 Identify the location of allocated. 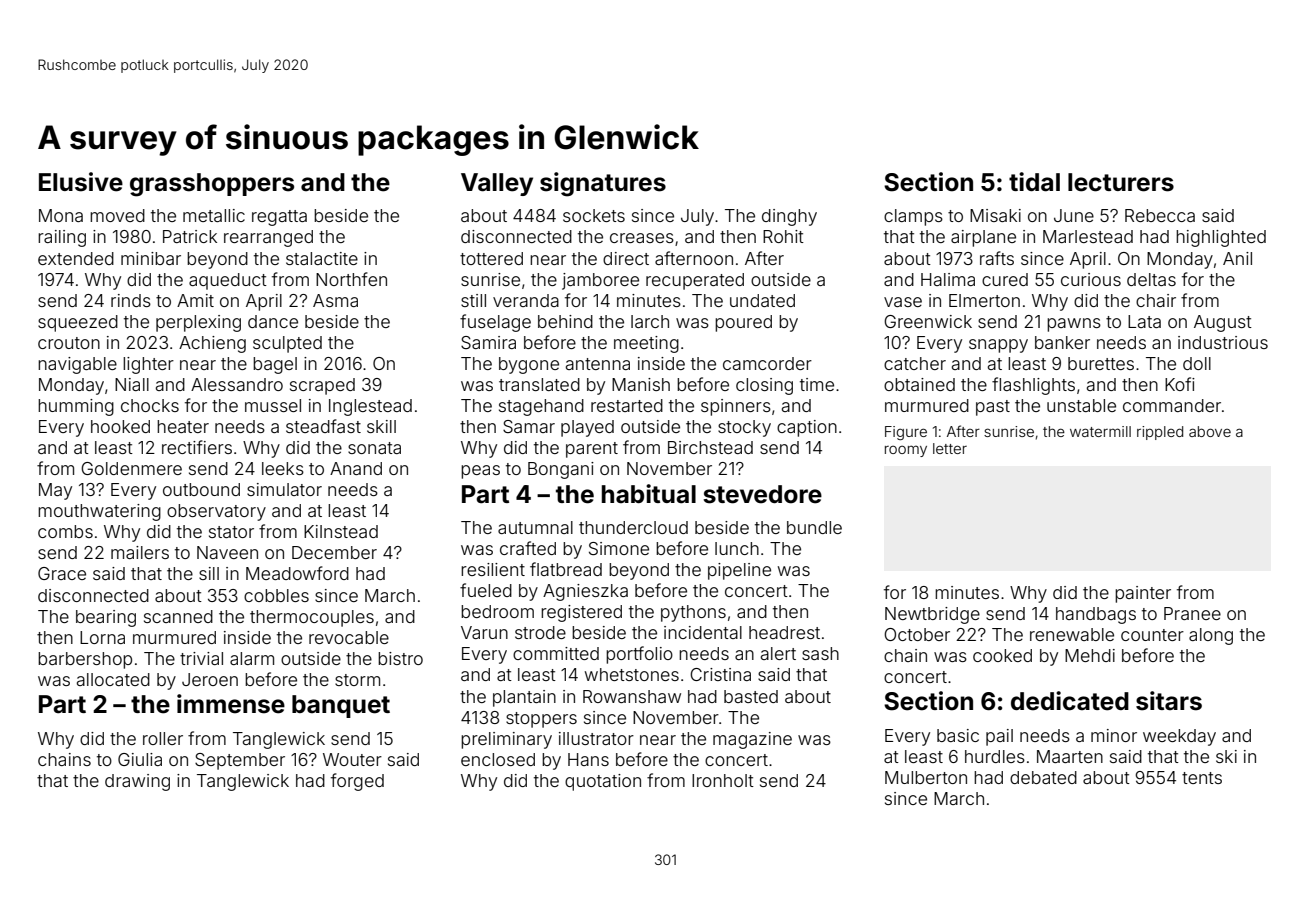
(113, 679).
